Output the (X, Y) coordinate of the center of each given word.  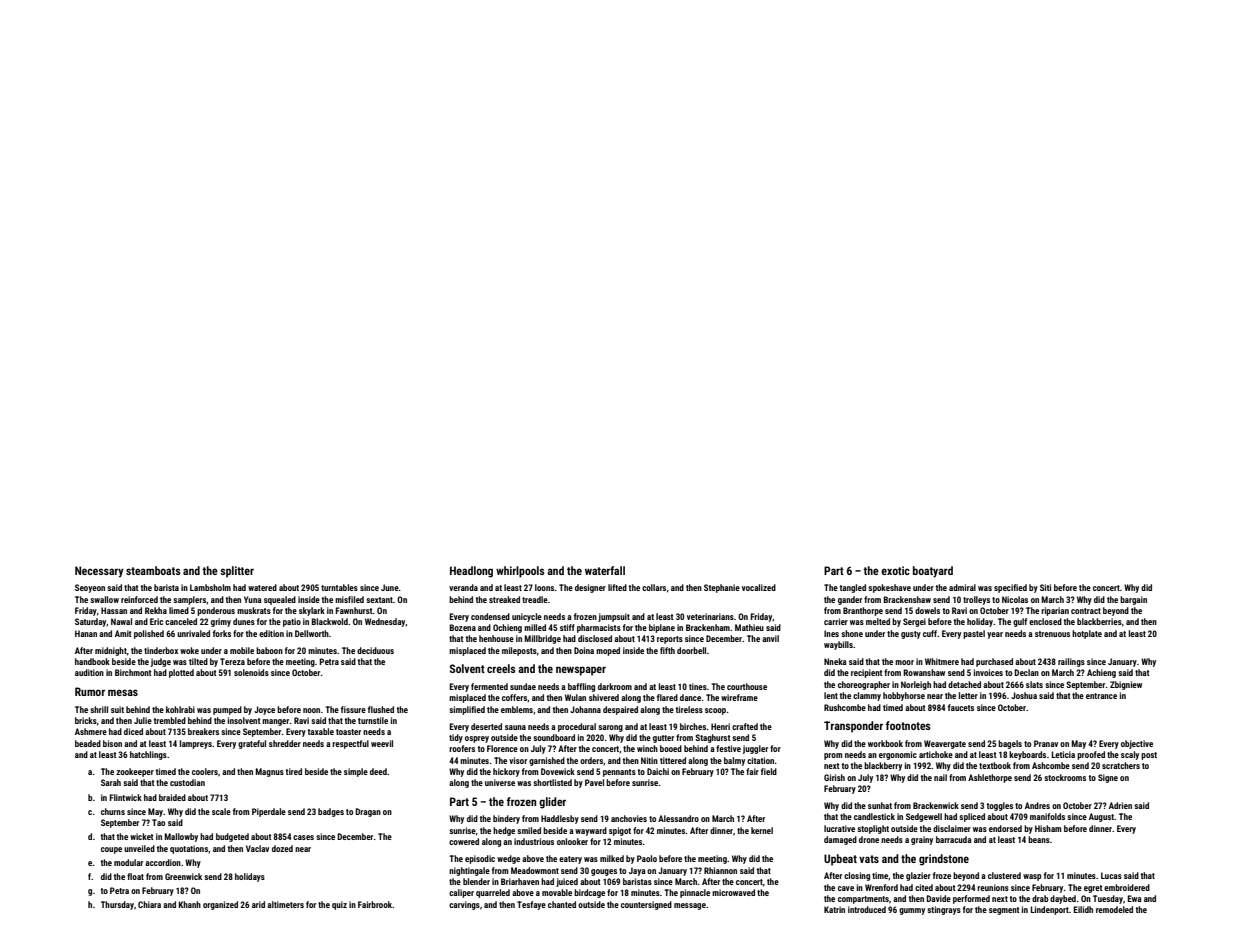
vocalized (759, 587)
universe (500, 782)
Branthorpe (863, 611)
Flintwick (125, 797)
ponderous (216, 611)
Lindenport (1049, 910)
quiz (339, 905)
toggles (1000, 806)
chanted (562, 904)
